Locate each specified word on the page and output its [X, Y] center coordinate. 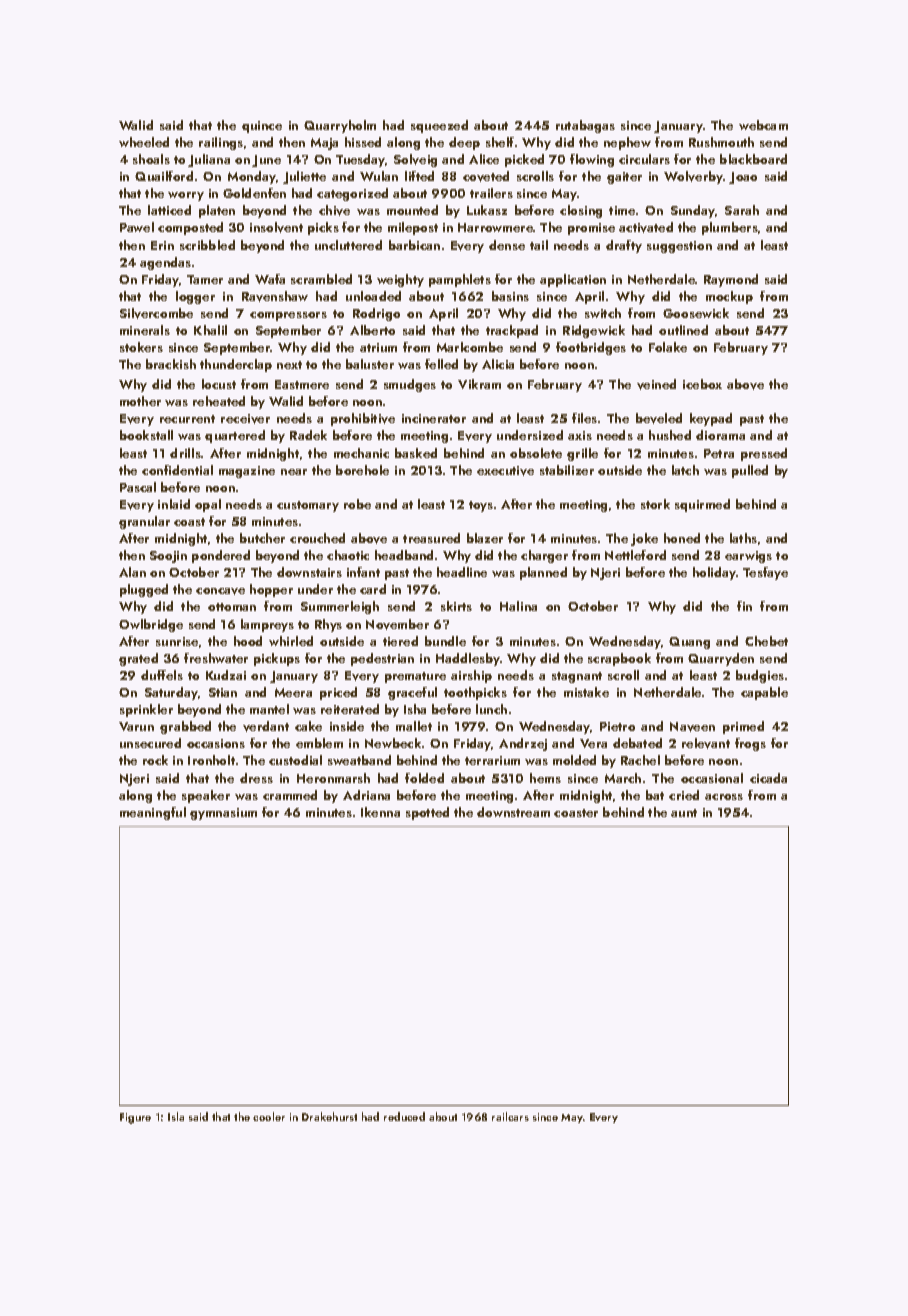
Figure [135, 1118]
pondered [221, 556]
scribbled [207, 245]
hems [545, 778]
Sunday [693, 211]
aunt [684, 813]
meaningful [153, 813]
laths [743, 538]
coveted [486, 176]
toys [481, 506]
